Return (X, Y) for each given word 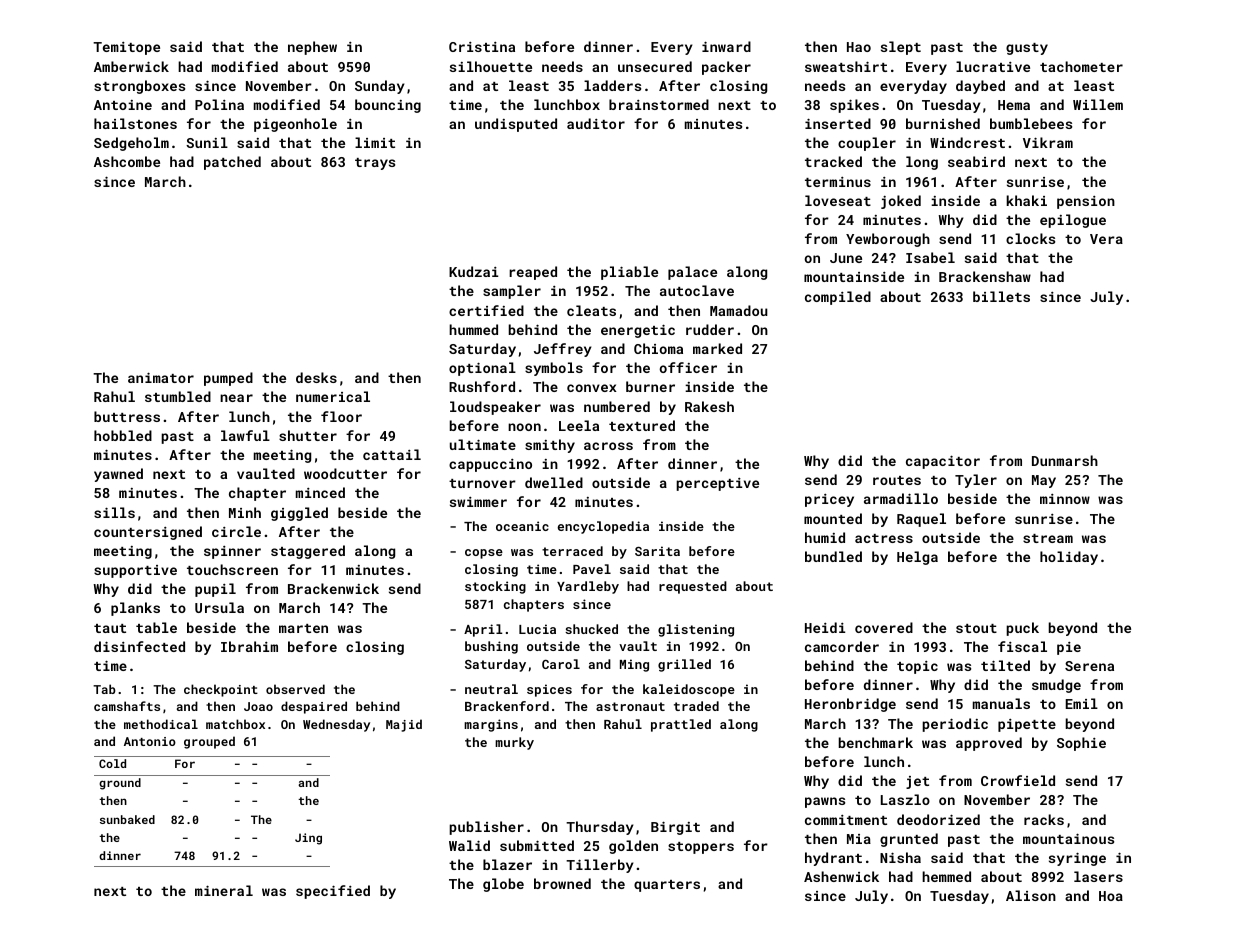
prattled (681, 725)
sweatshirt (846, 66)
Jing (308, 839)
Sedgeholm (131, 144)
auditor (596, 123)
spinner (232, 552)
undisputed (516, 125)
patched (232, 163)
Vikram (1048, 142)
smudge (1056, 686)
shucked (591, 629)
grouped (209, 742)
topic (917, 667)
